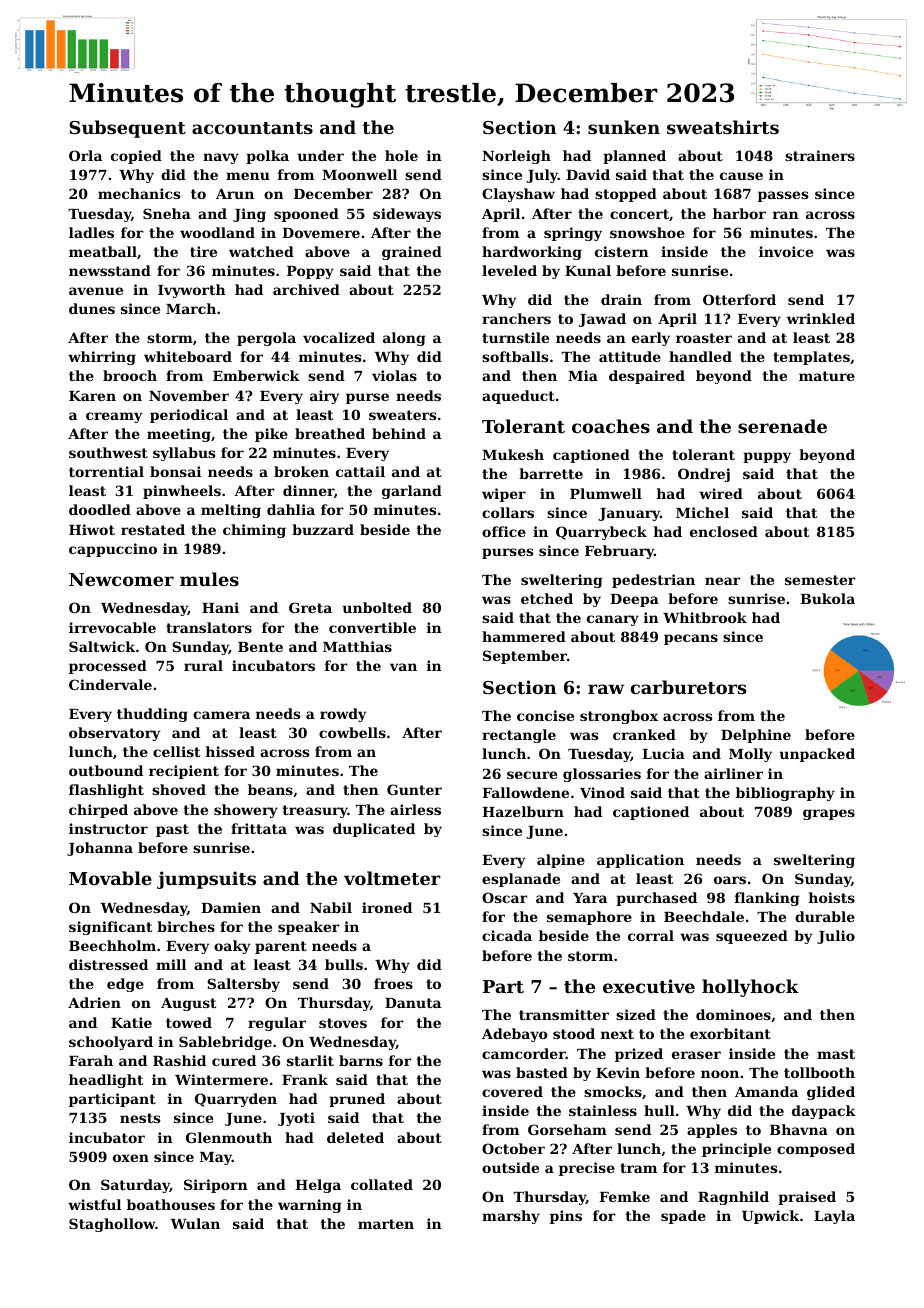 This image has height=1308, width=924. What do you see at coordinates (112, 1225) in the image?
I see `Staghollow` at bounding box center [112, 1225].
